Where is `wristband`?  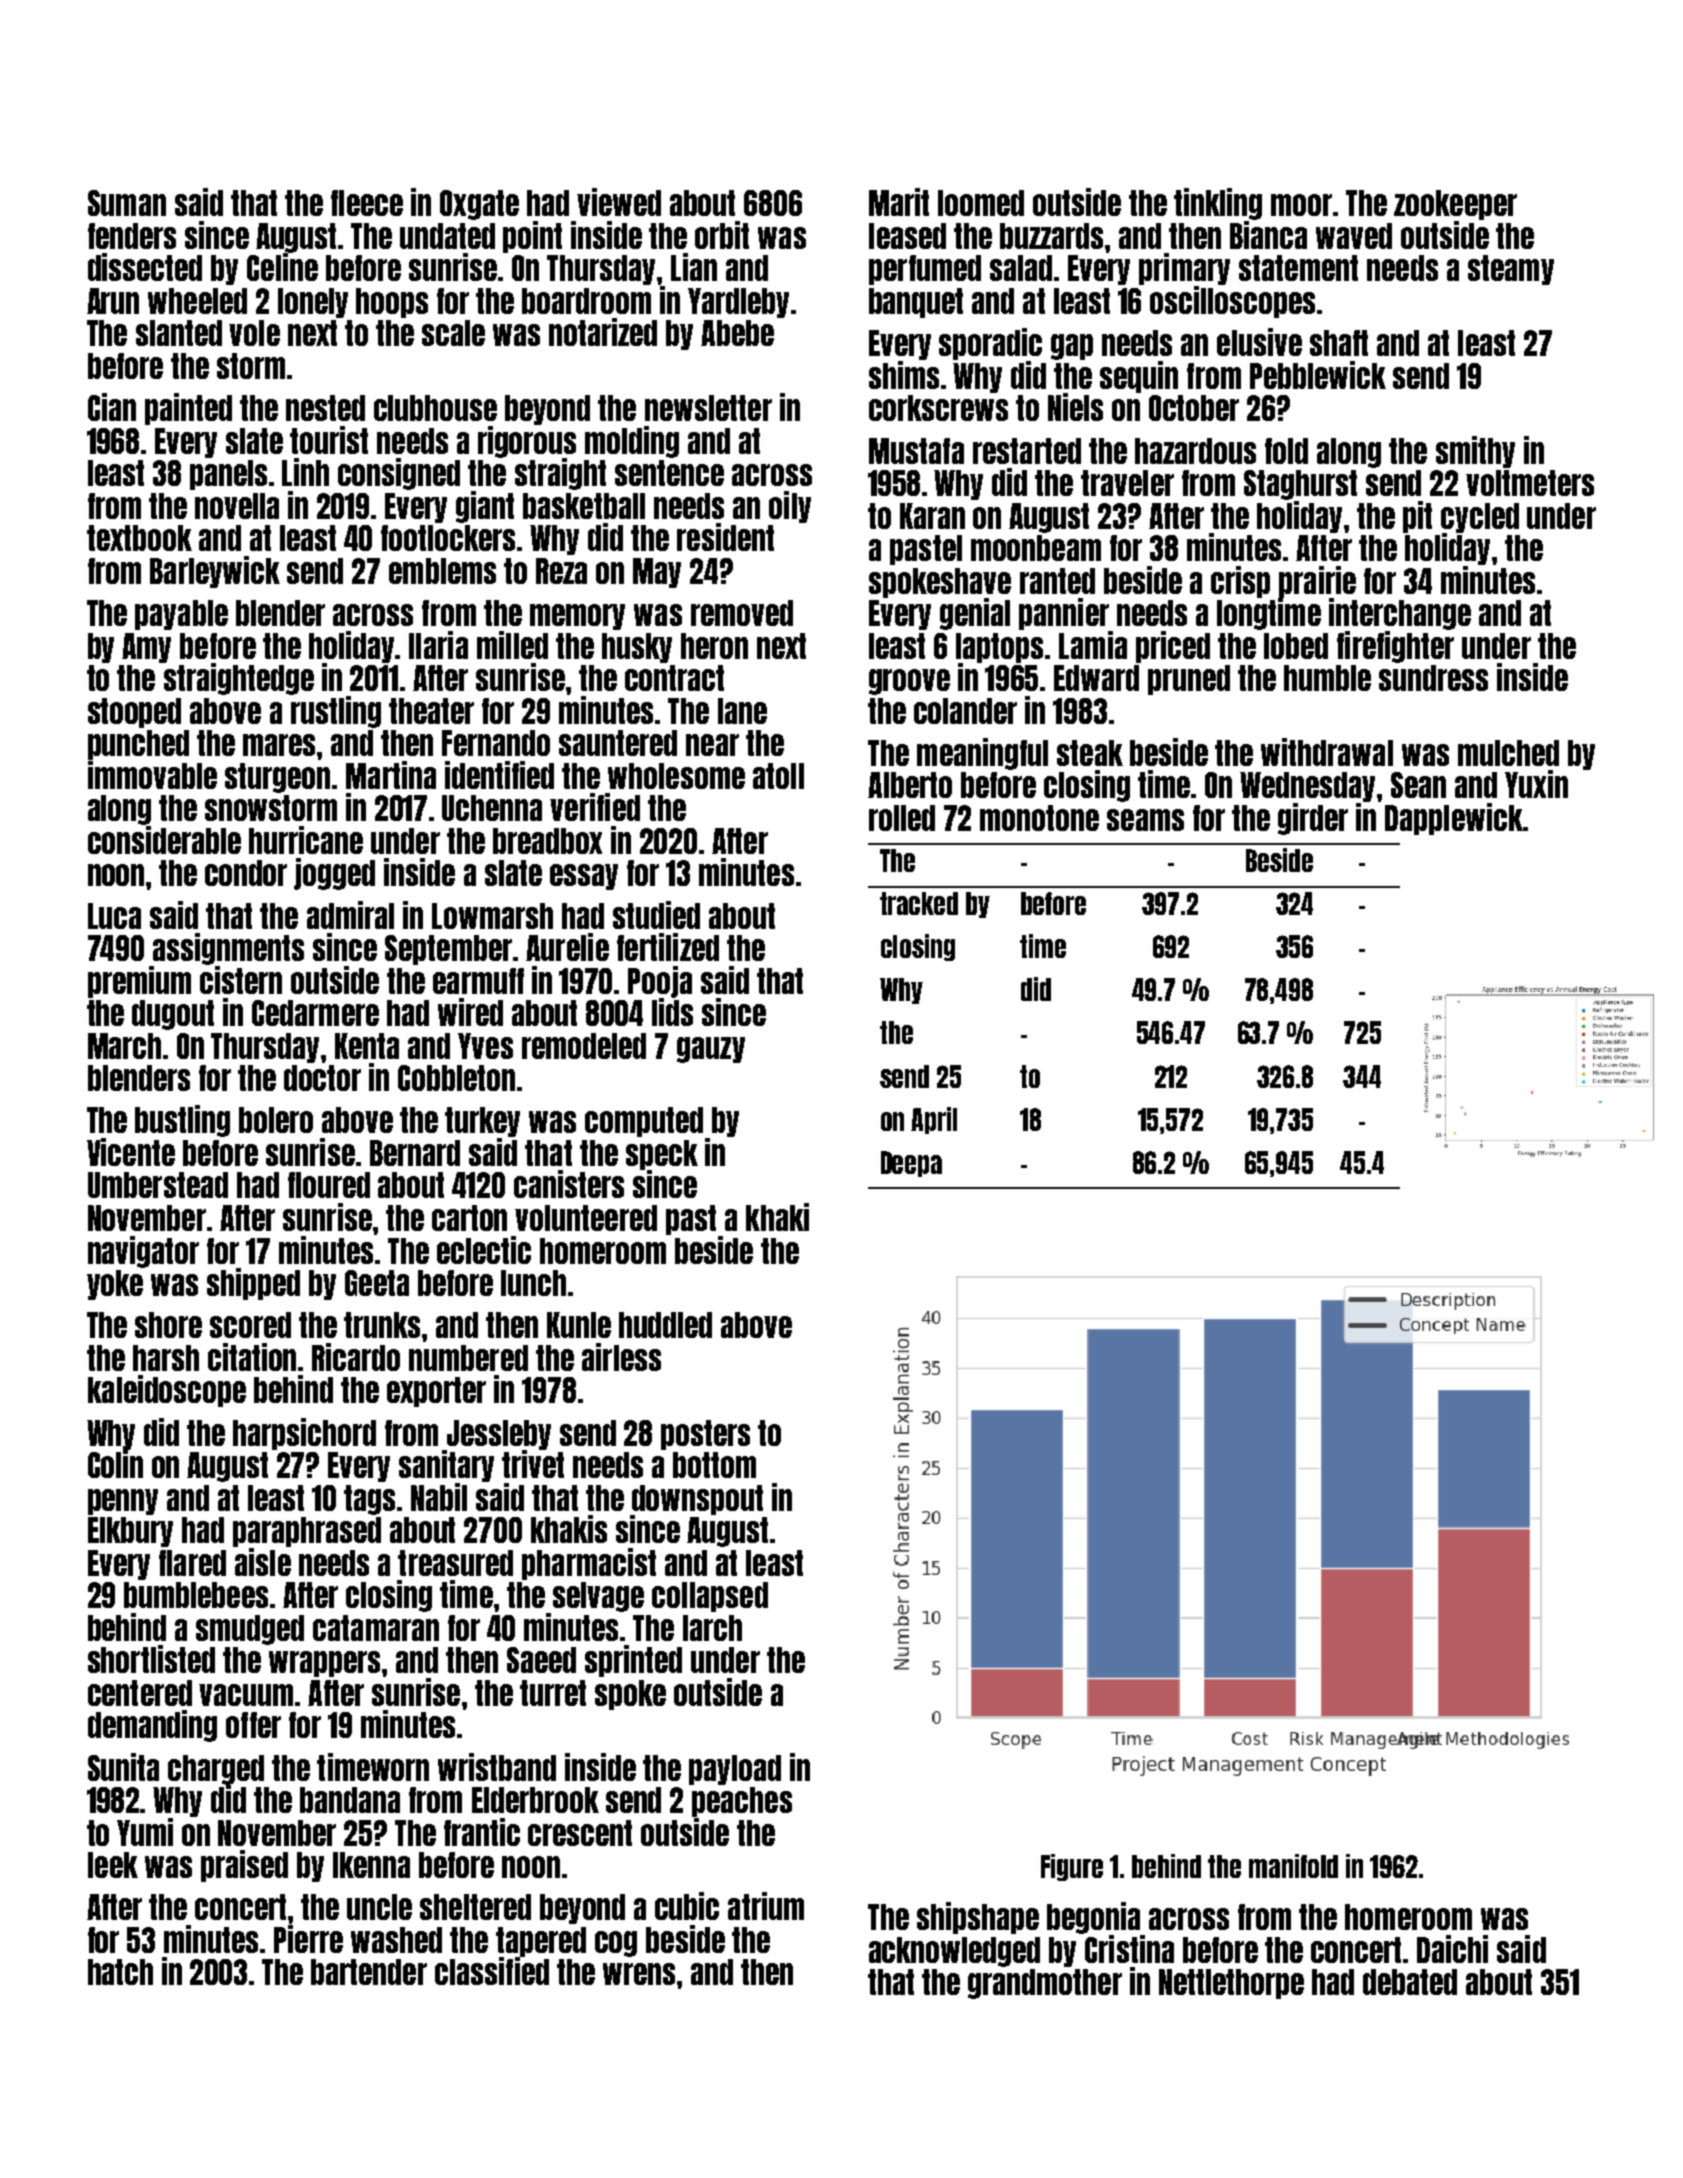
wristband is located at coordinates (497, 1767).
